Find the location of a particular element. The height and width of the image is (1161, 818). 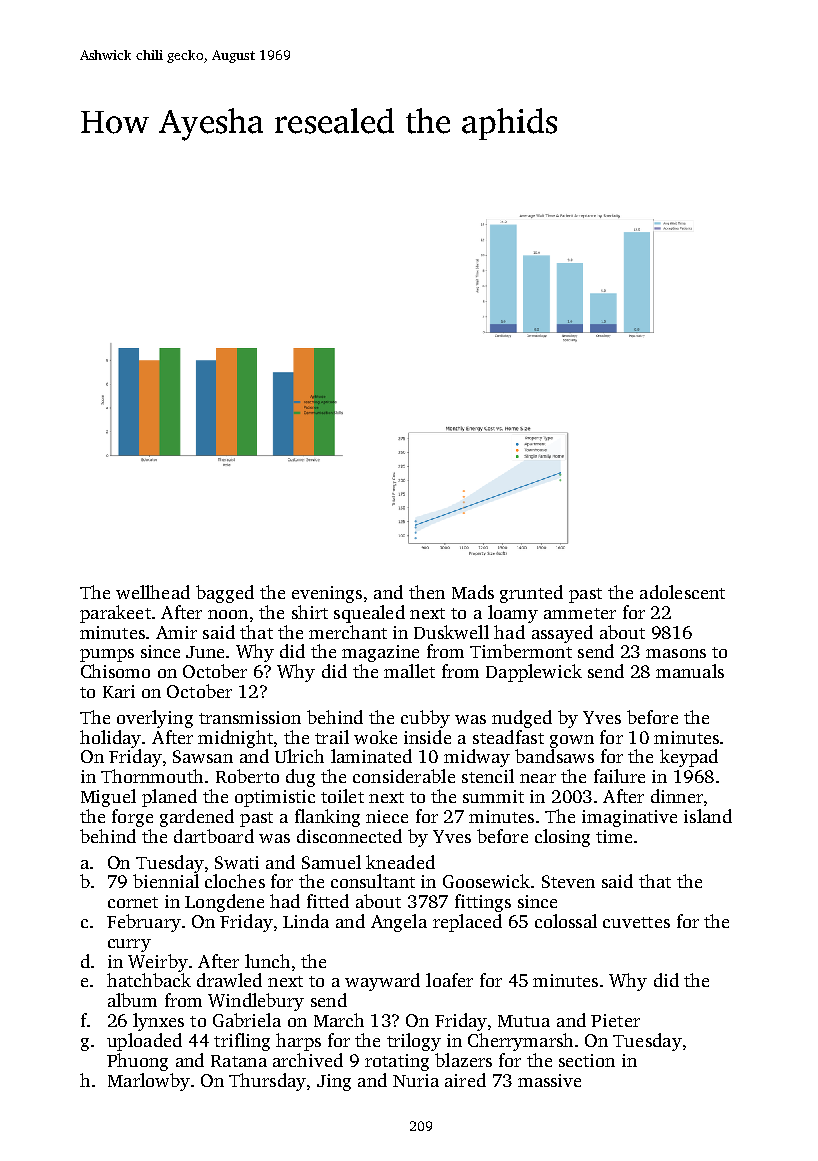

bagged is located at coordinates (225, 594).
